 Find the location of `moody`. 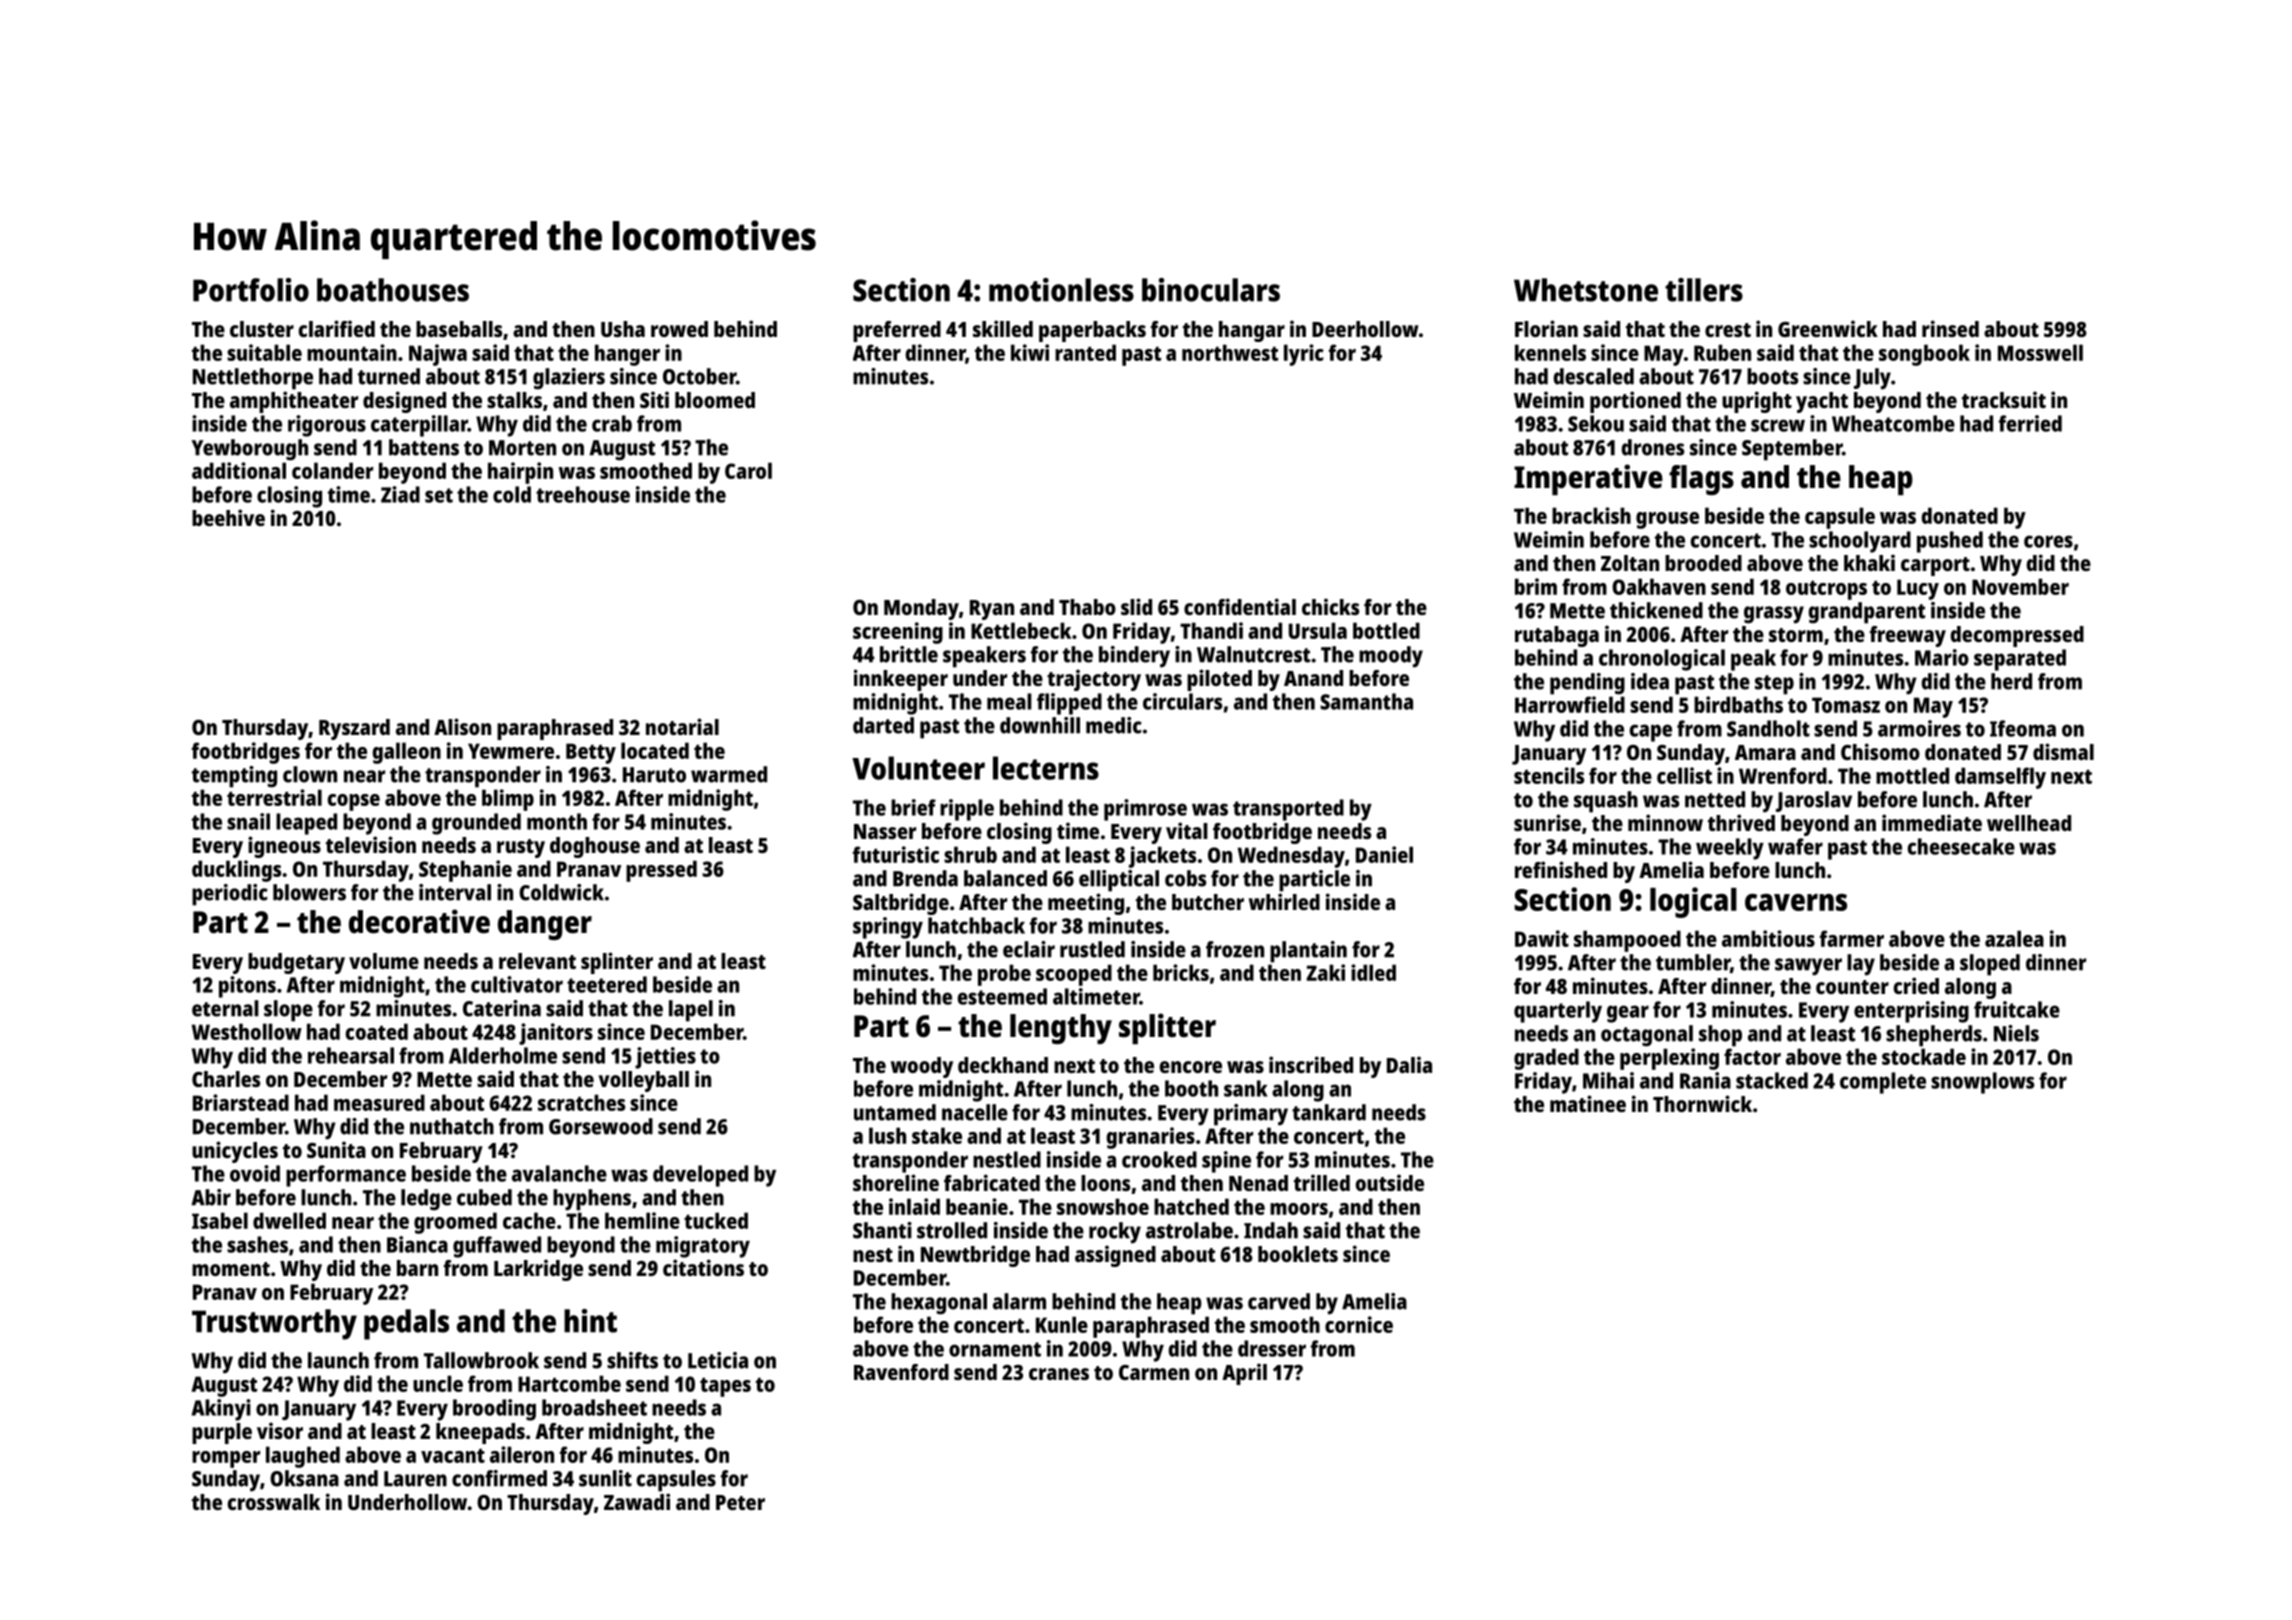

moody is located at coordinates (1391, 657).
